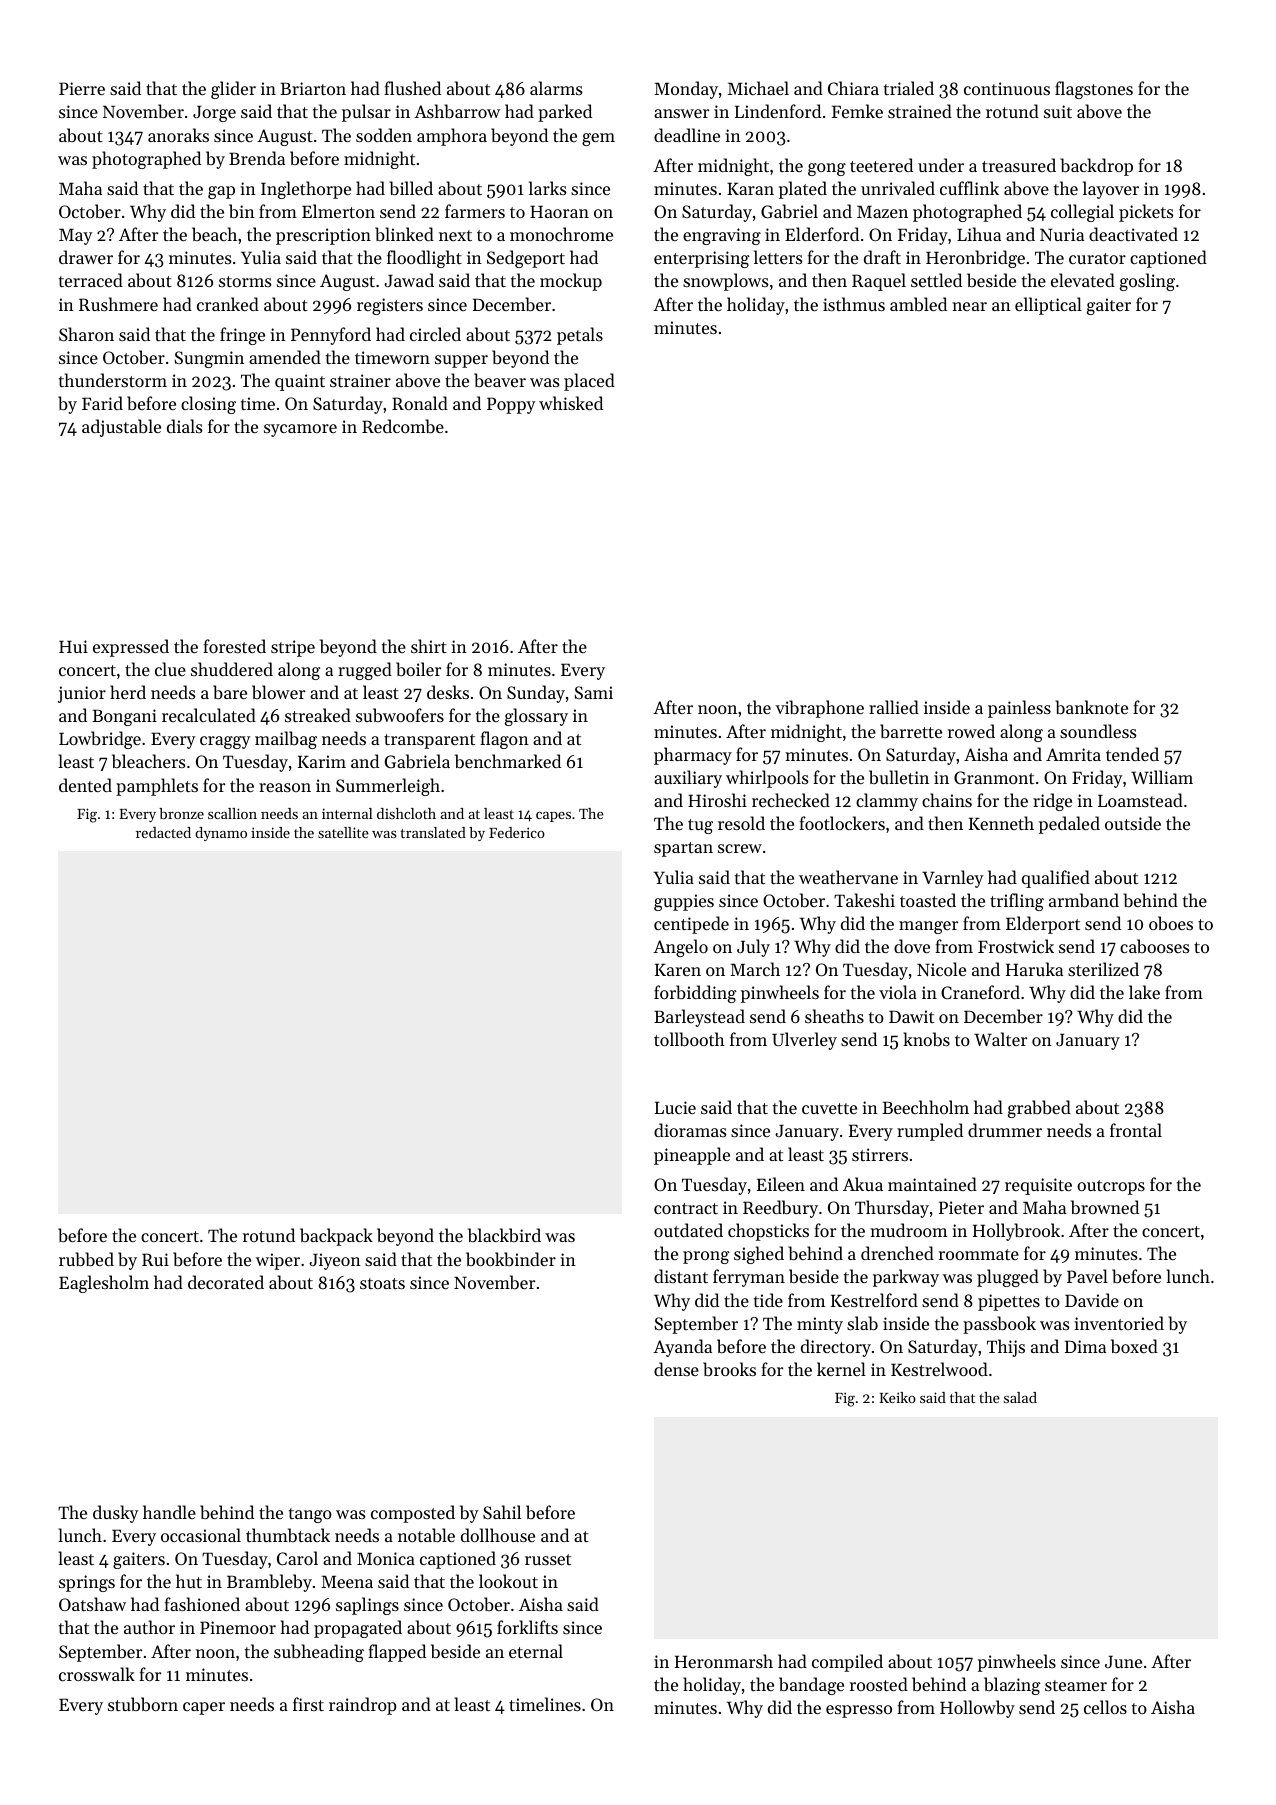  Describe the element at coordinates (1162, 777) in the screenshot. I see `William` at that location.
